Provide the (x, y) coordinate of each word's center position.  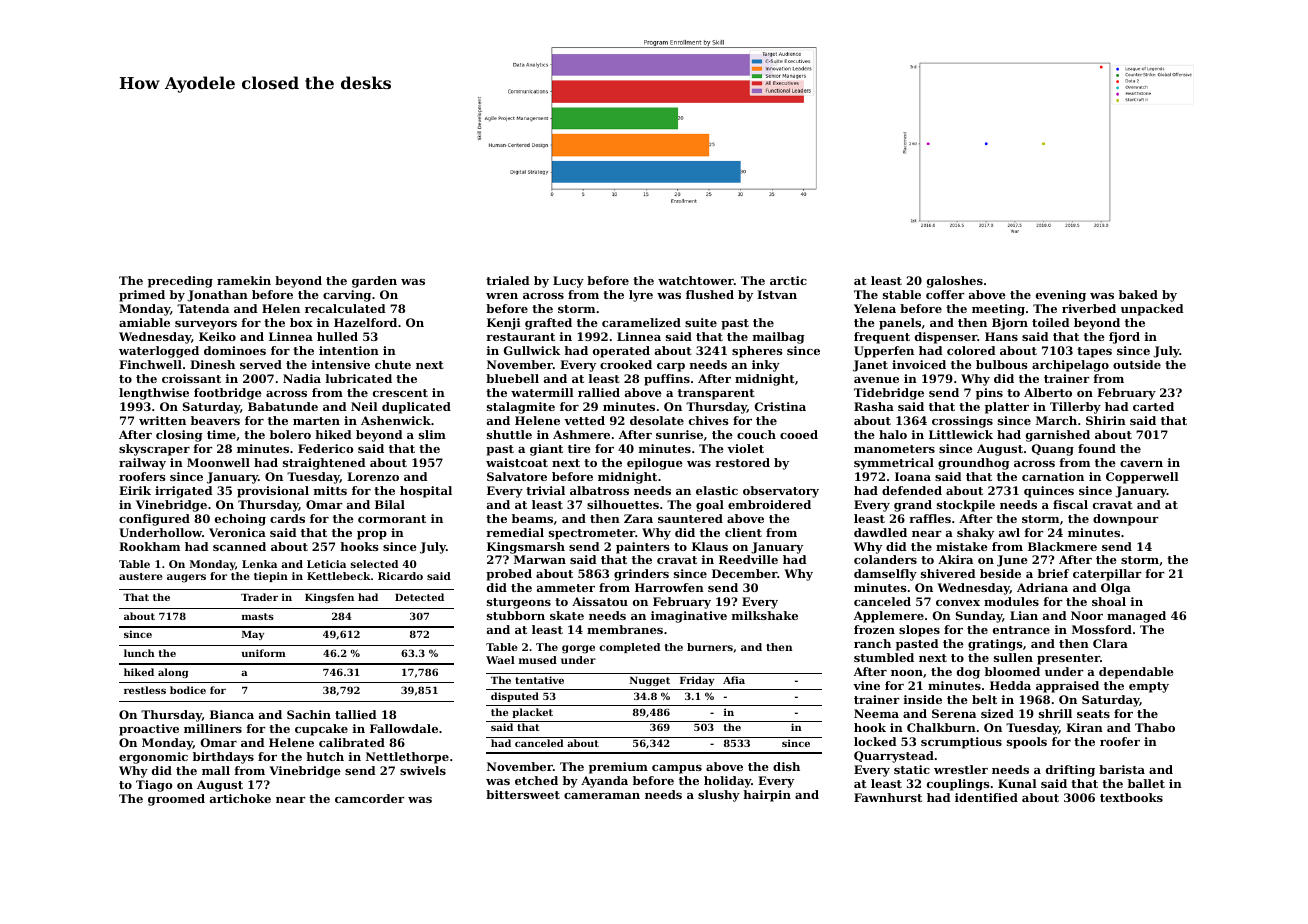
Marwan (540, 559)
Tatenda (203, 308)
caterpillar (1107, 575)
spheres (757, 352)
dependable (1136, 673)
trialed (508, 280)
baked (1138, 294)
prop (372, 535)
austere (141, 576)
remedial (515, 532)
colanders (885, 559)
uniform (264, 653)
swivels (423, 770)
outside (1137, 364)
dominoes (235, 350)
